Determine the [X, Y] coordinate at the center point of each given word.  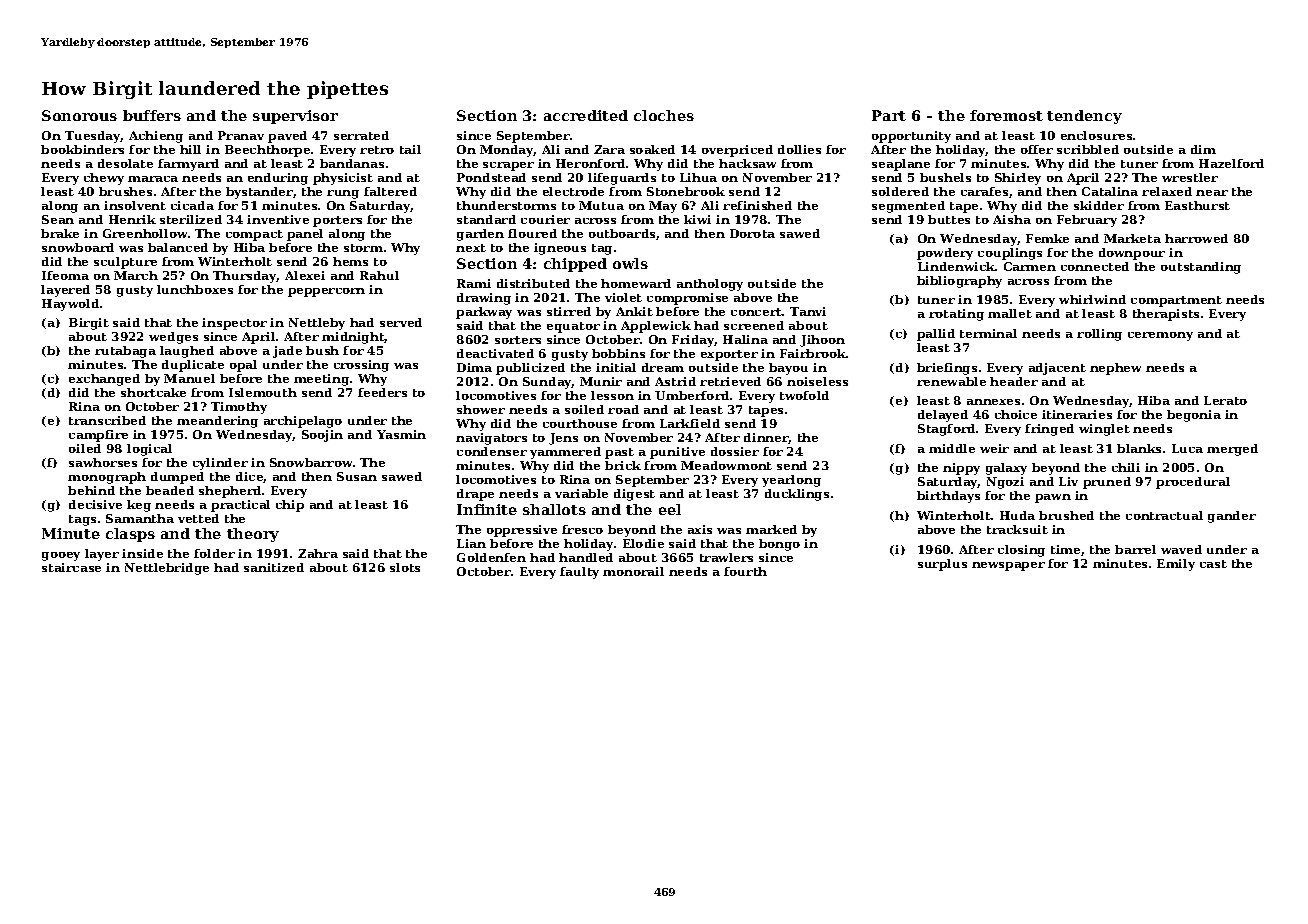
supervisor [295, 117]
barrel [1135, 549]
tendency [1084, 117]
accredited [586, 115]
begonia [1194, 416]
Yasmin [401, 434]
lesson [612, 395]
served [401, 322]
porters [337, 221]
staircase [71, 567]
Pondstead [491, 177]
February [1087, 221]
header [1014, 381]
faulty [579, 573]
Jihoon [822, 341]
